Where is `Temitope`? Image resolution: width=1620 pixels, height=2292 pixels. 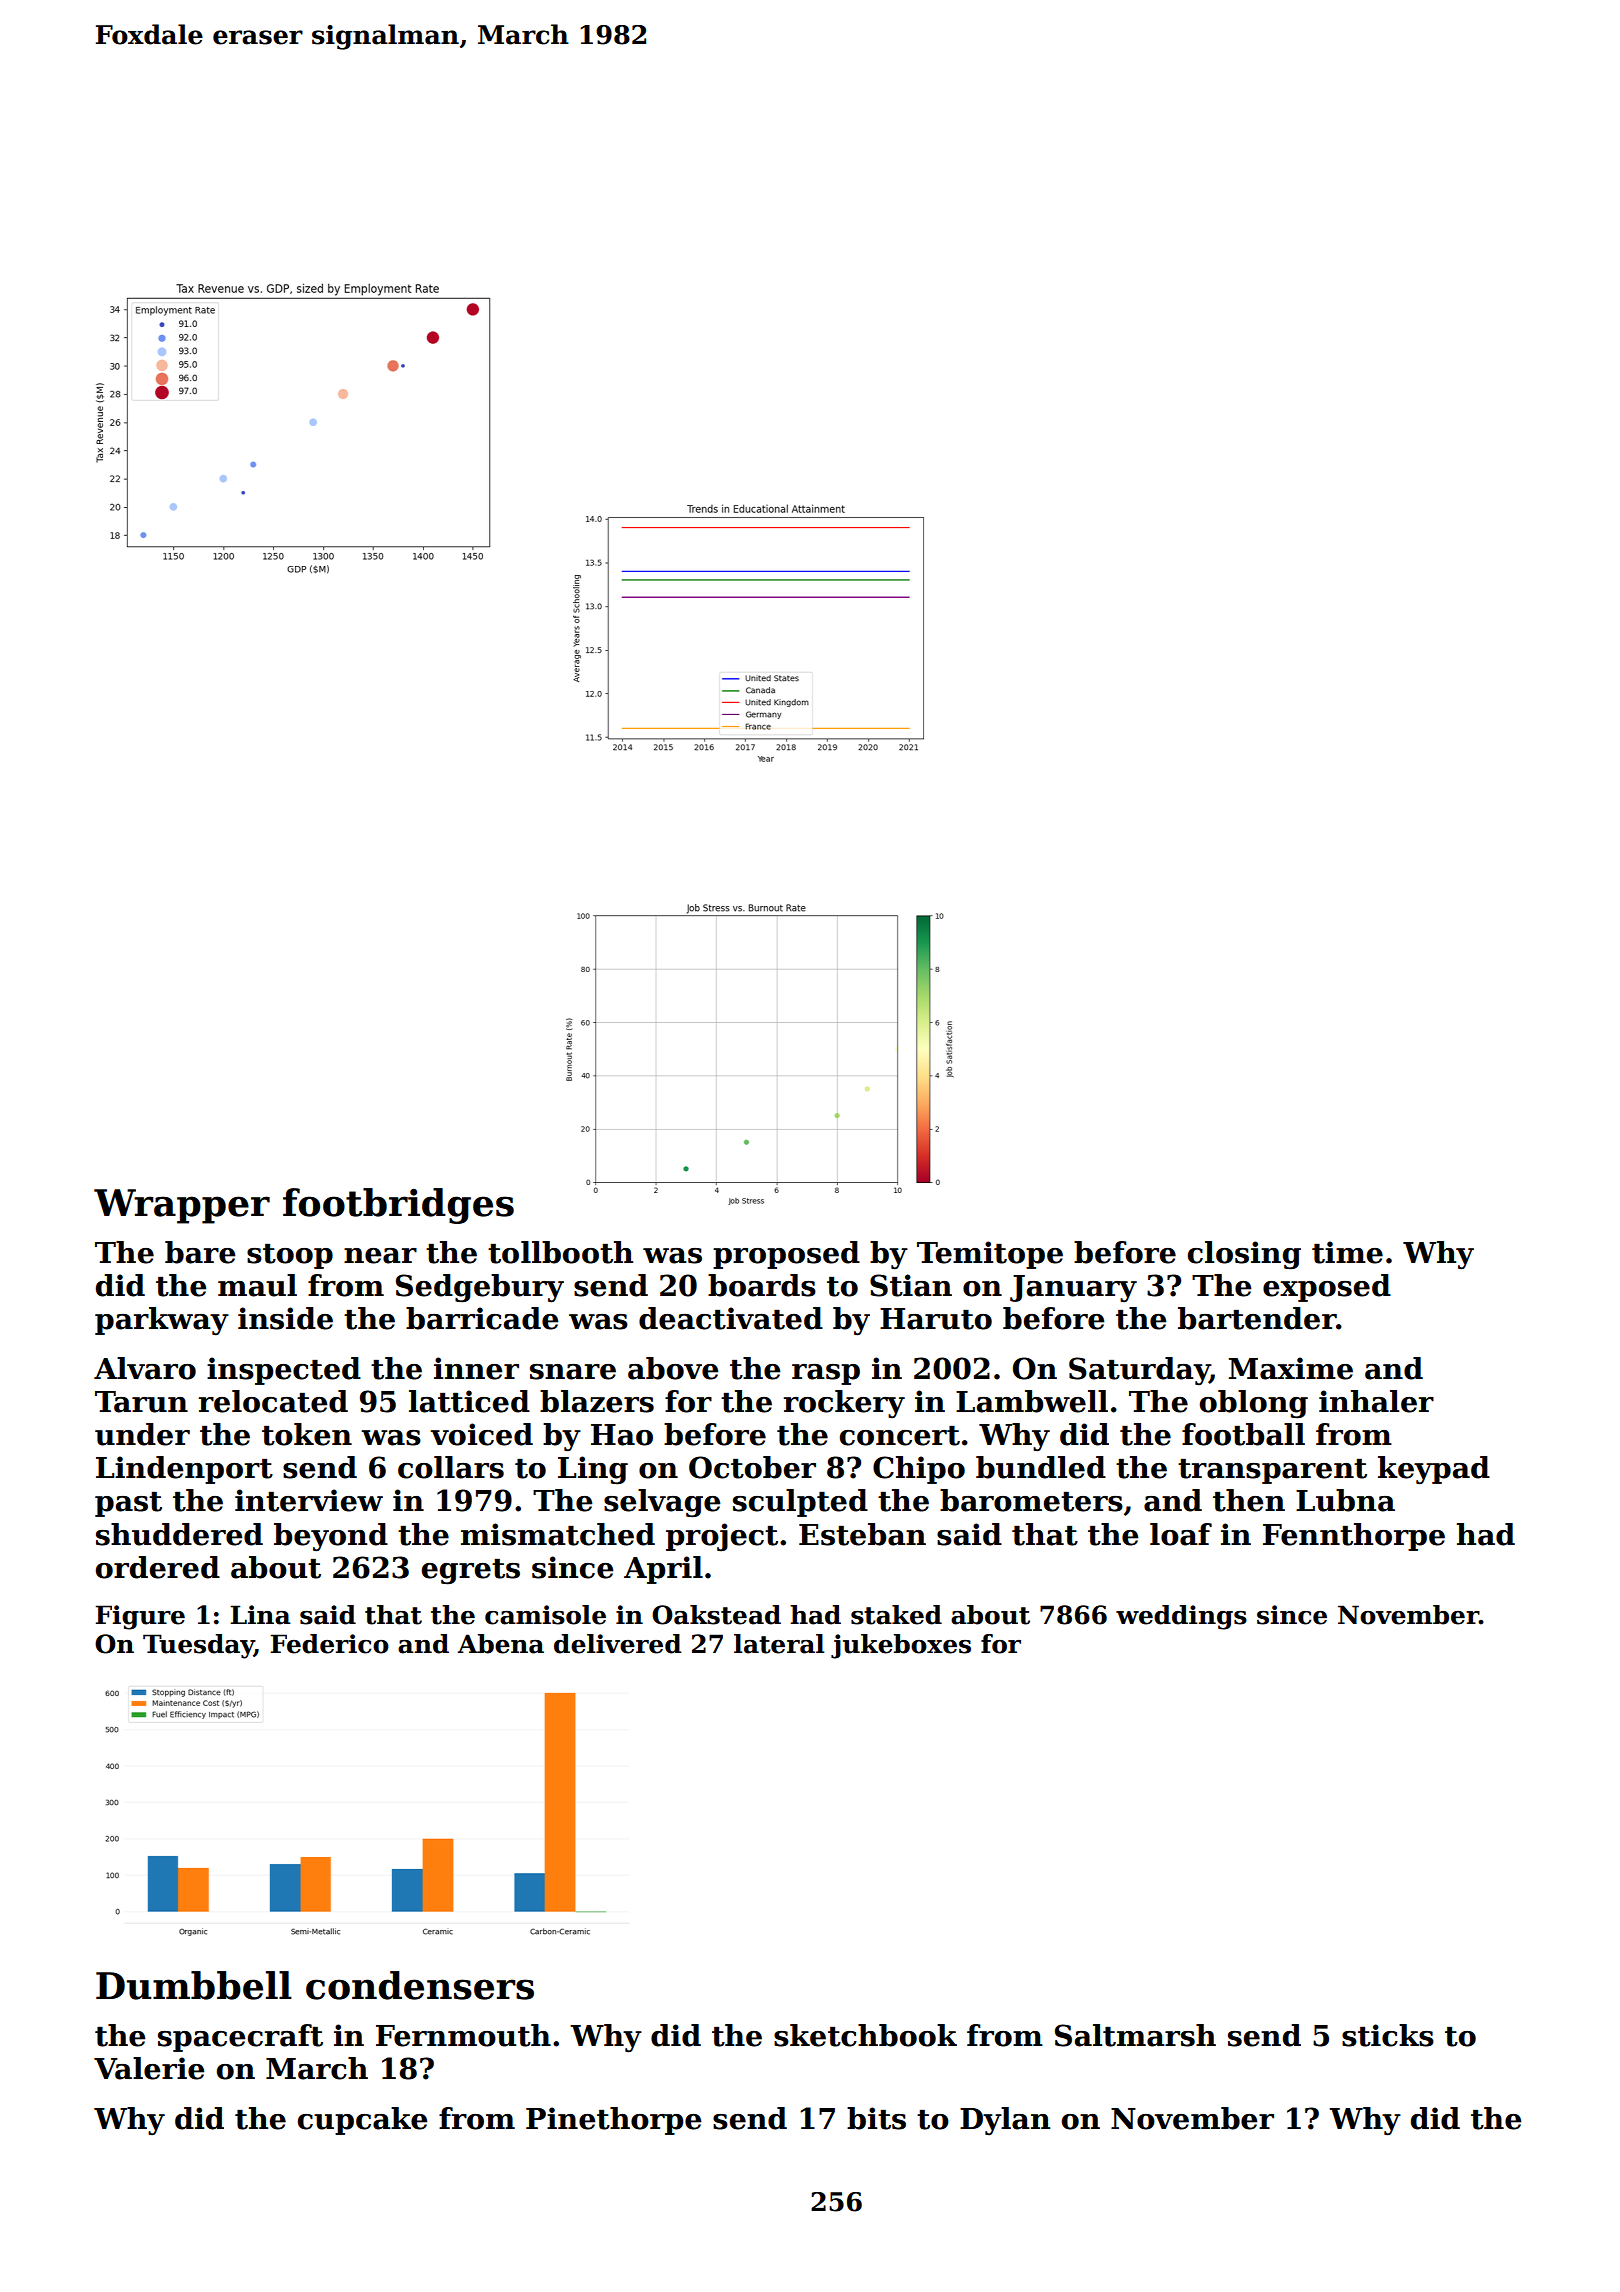 Temitope is located at coordinates (990, 1255).
